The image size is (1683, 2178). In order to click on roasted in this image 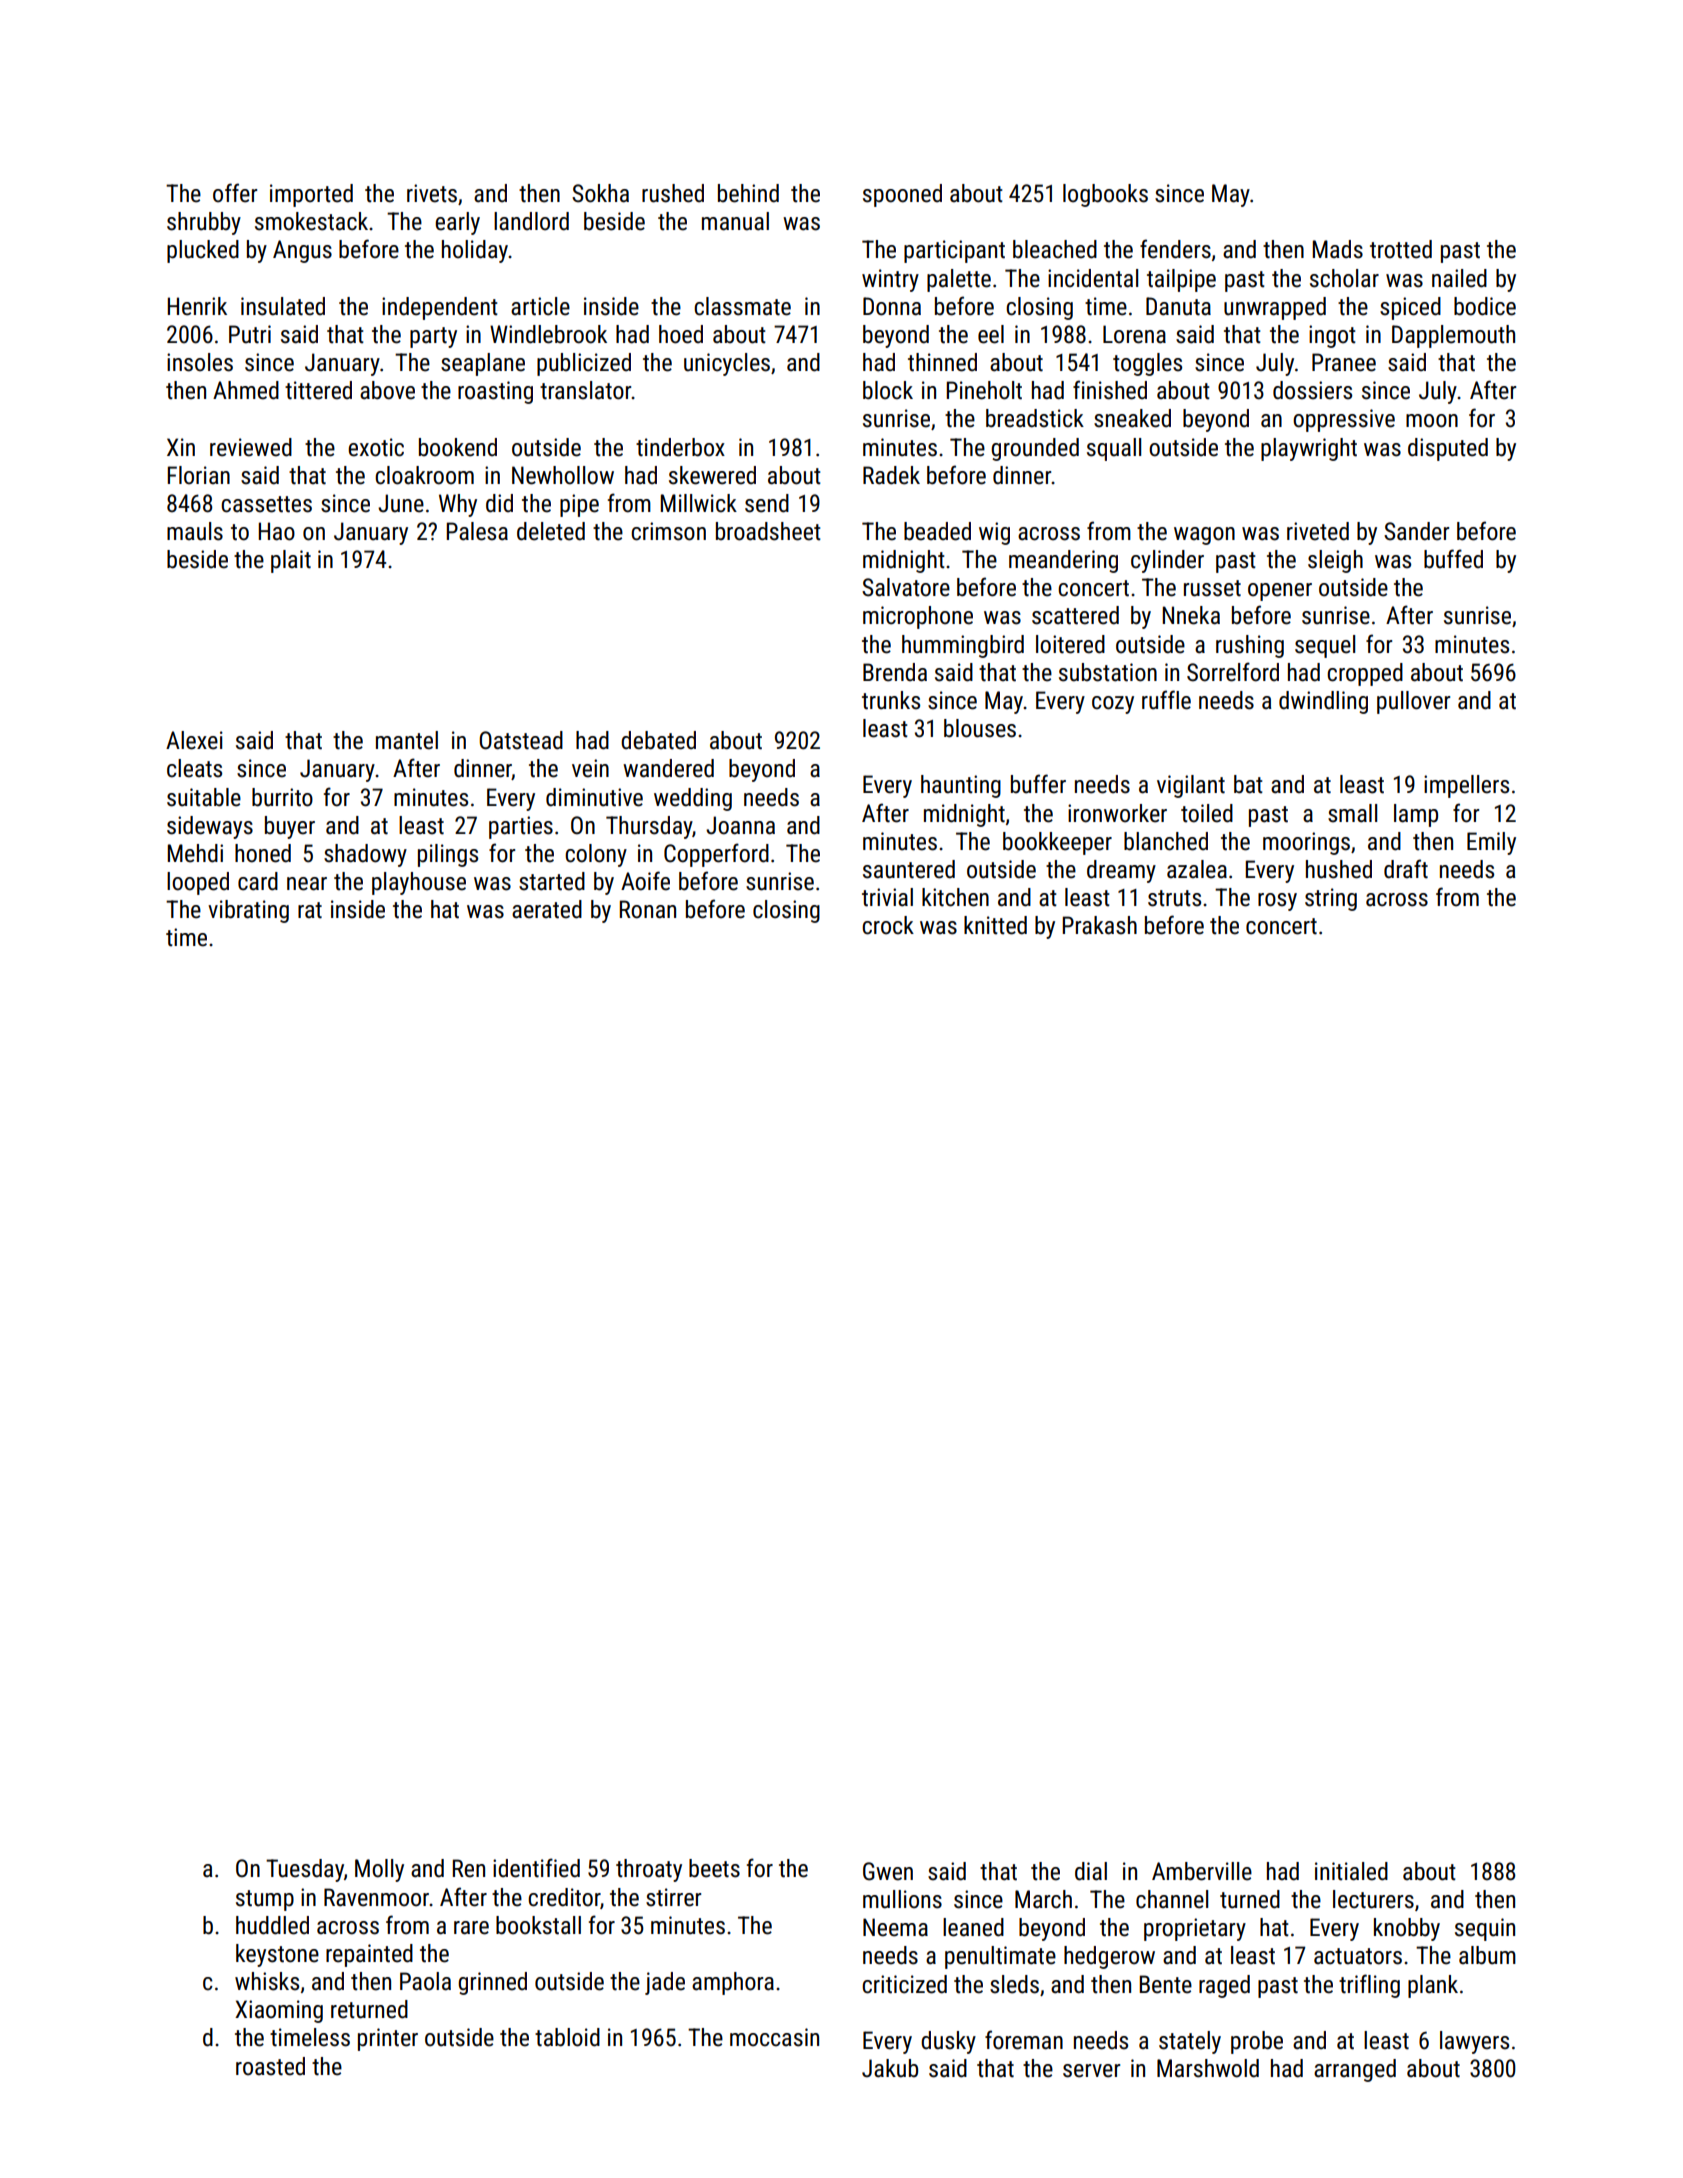, I will do `click(270, 2066)`.
